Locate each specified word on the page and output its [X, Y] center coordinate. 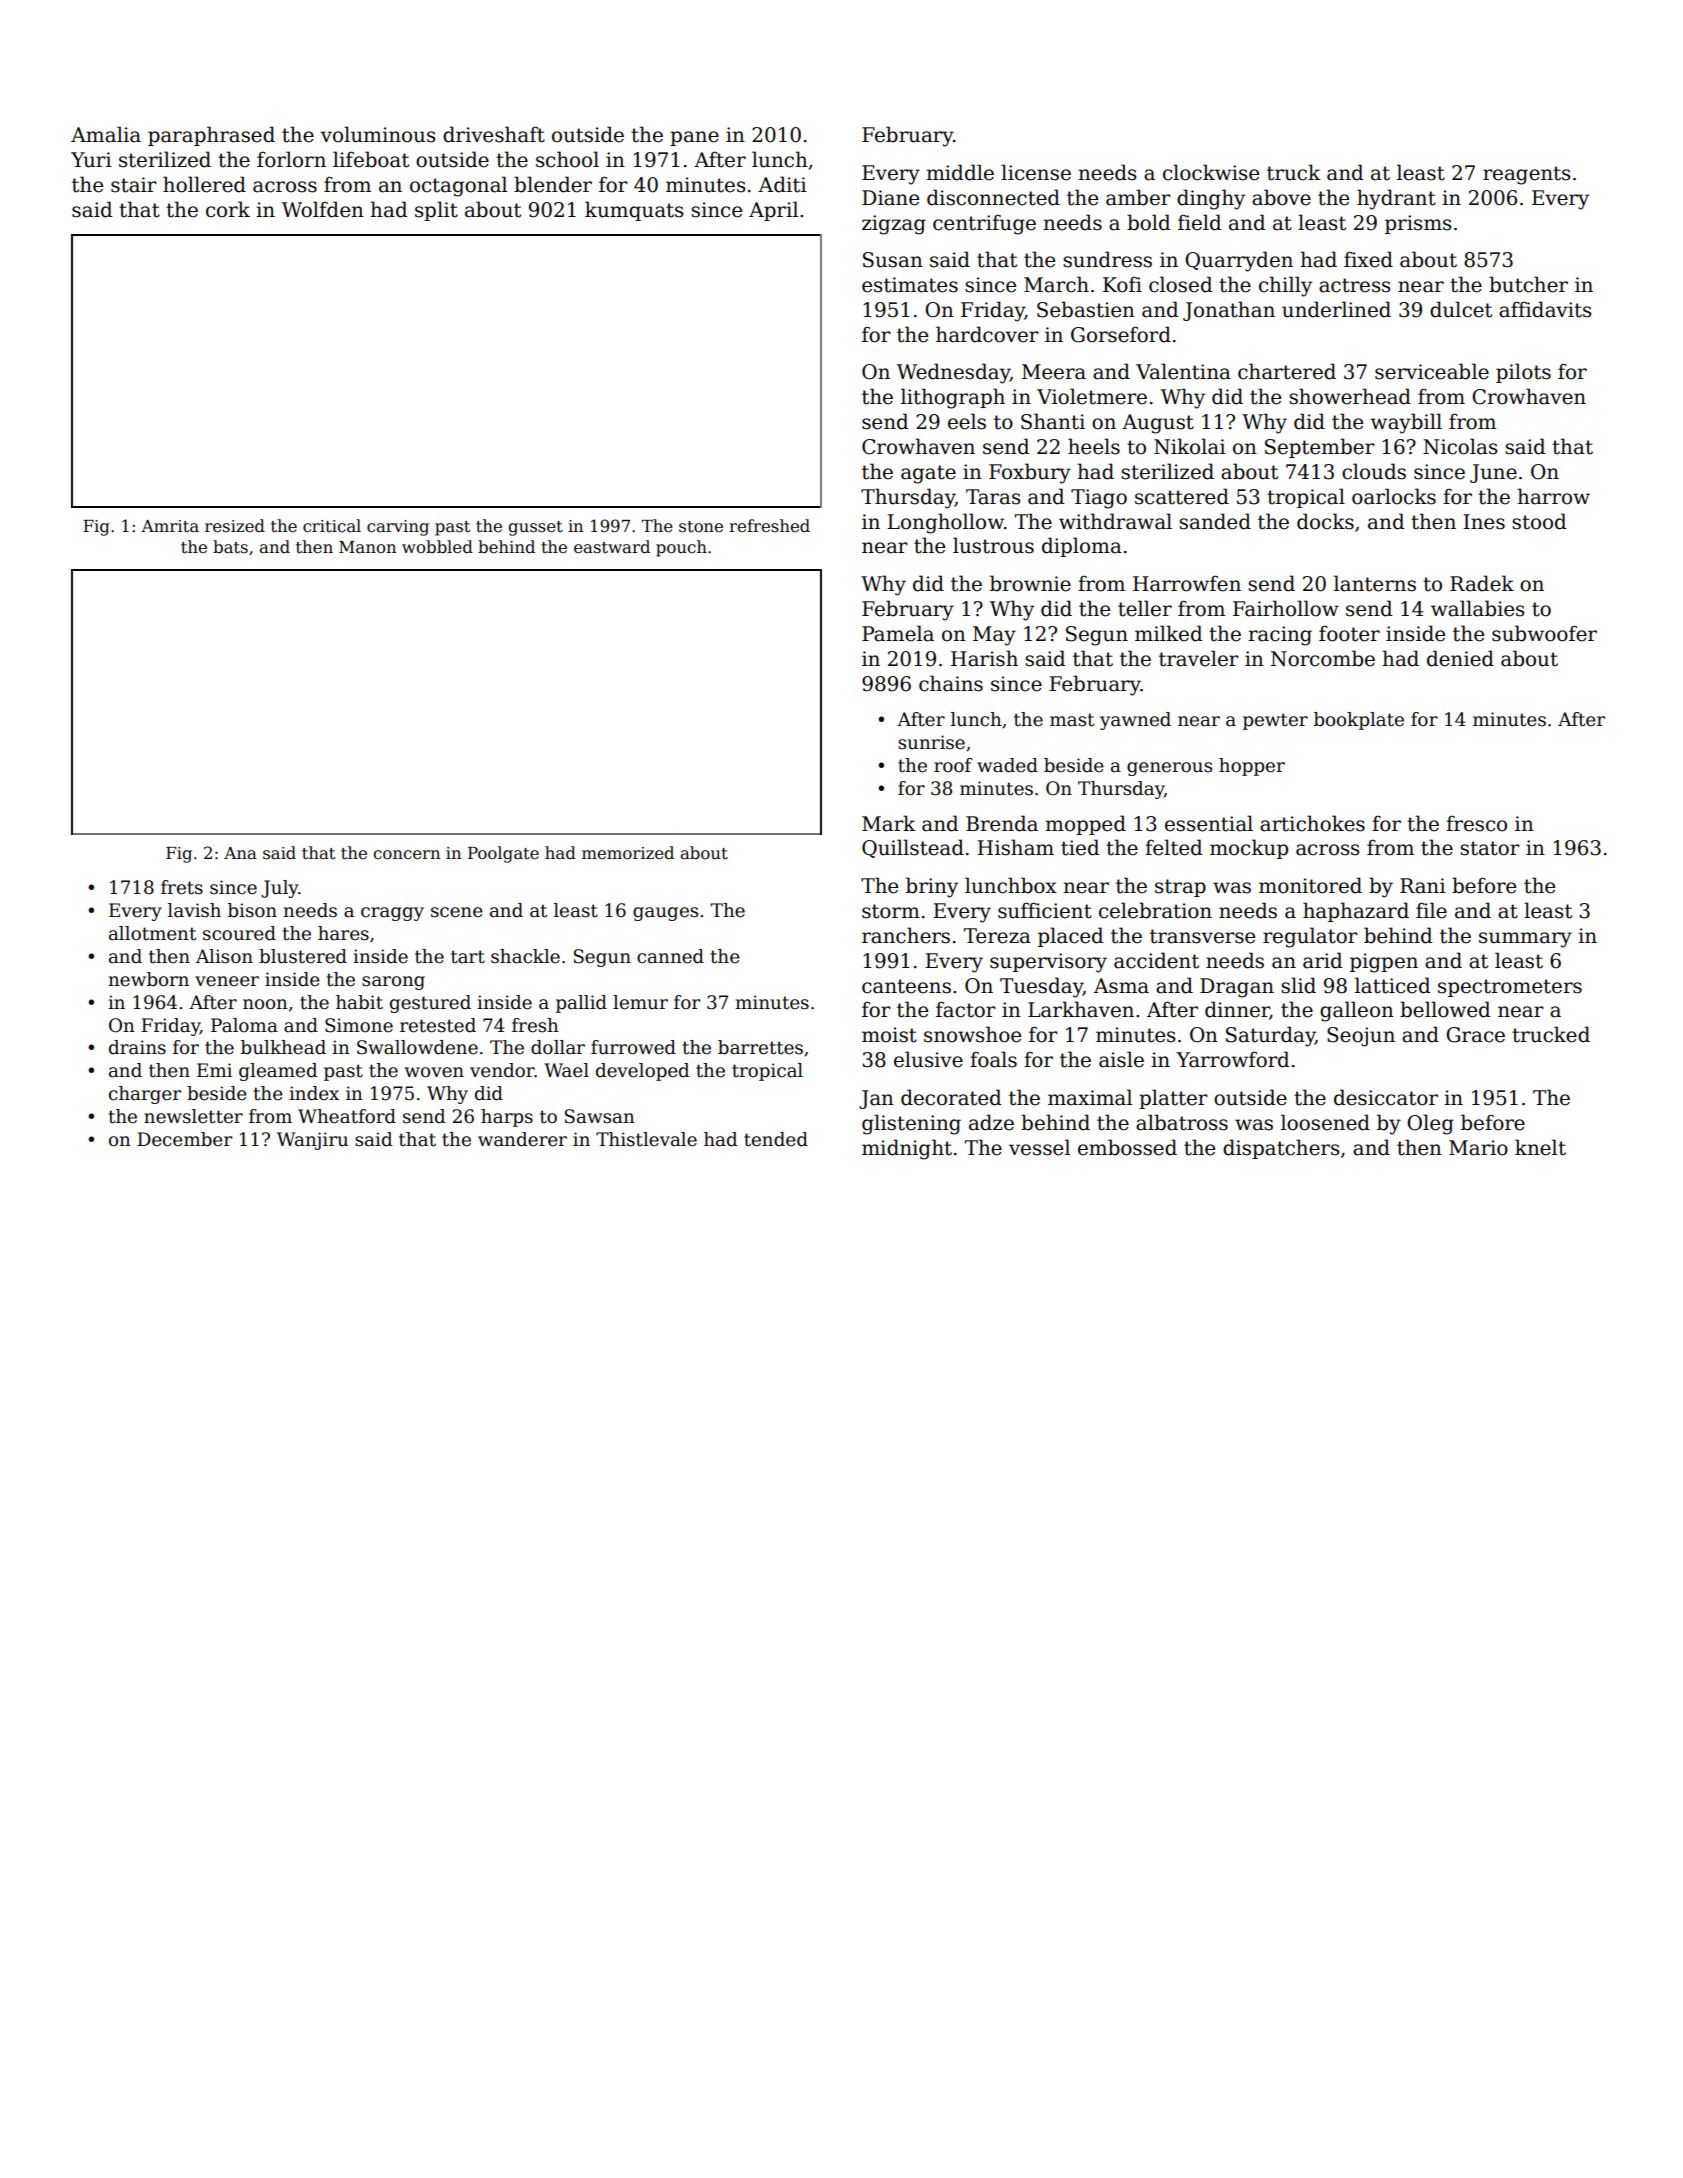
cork [228, 209]
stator [1490, 848]
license [1036, 172]
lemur [640, 1002]
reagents [1527, 175]
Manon [367, 547]
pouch [681, 548]
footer [1349, 633]
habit [359, 1002]
